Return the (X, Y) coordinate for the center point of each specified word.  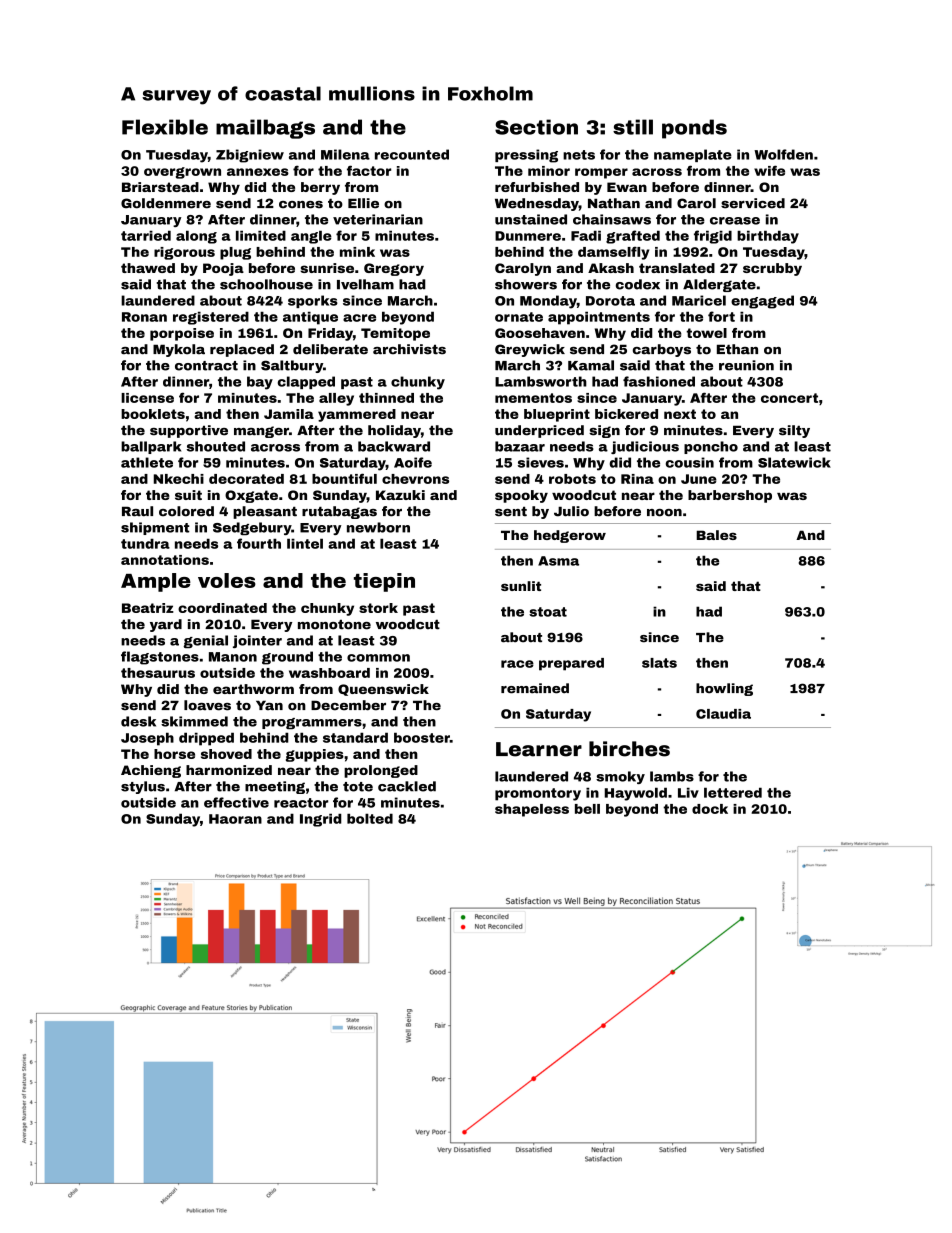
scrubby (772, 269)
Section (536, 127)
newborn (378, 527)
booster (422, 737)
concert (789, 398)
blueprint (557, 415)
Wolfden (783, 154)
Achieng (151, 771)
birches (629, 749)
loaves (207, 705)
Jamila (289, 414)
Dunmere (528, 236)
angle (311, 237)
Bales (716, 535)
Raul (137, 511)
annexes (258, 172)
